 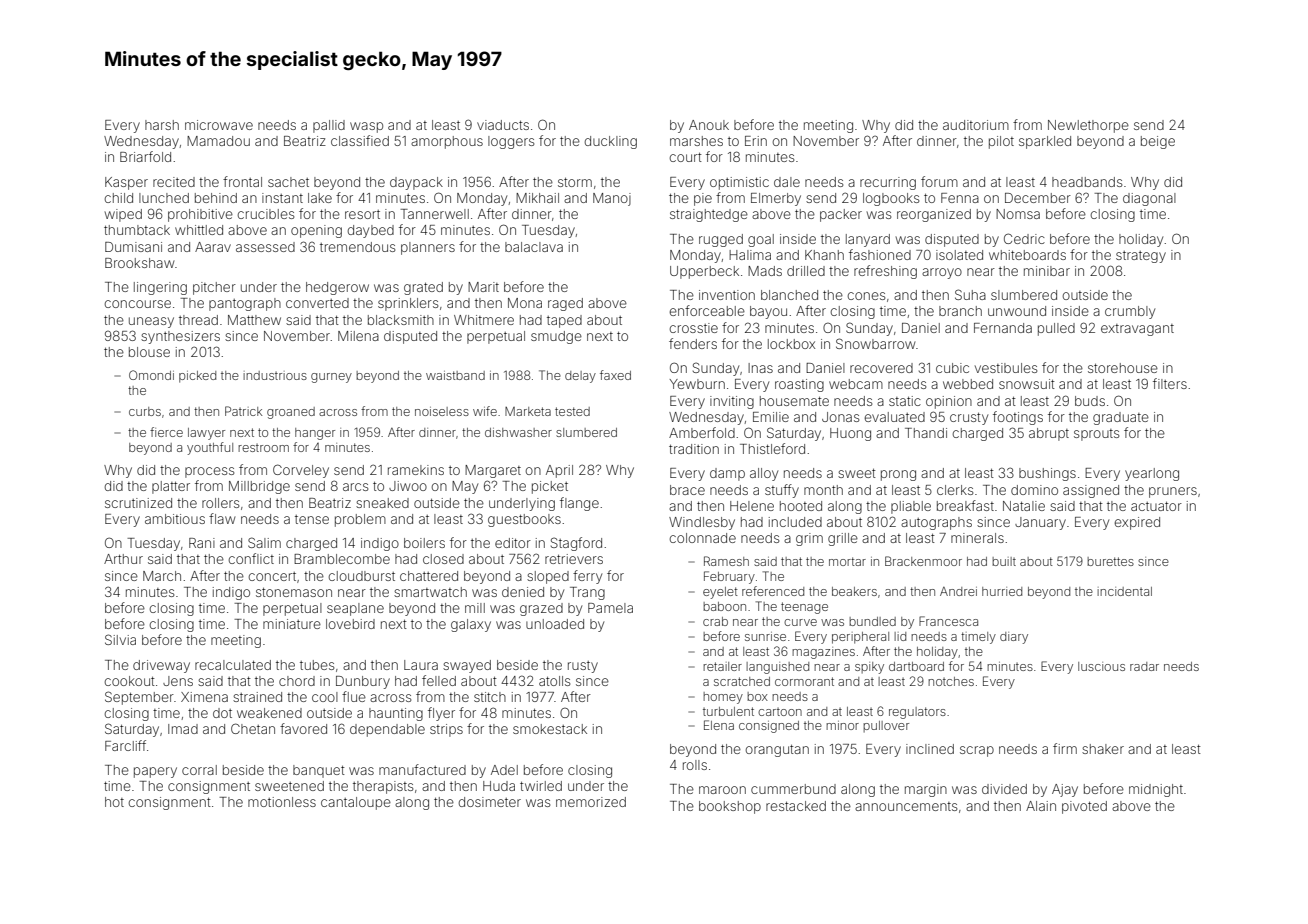 I want to click on abrupt, so click(x=1049, y=434).
